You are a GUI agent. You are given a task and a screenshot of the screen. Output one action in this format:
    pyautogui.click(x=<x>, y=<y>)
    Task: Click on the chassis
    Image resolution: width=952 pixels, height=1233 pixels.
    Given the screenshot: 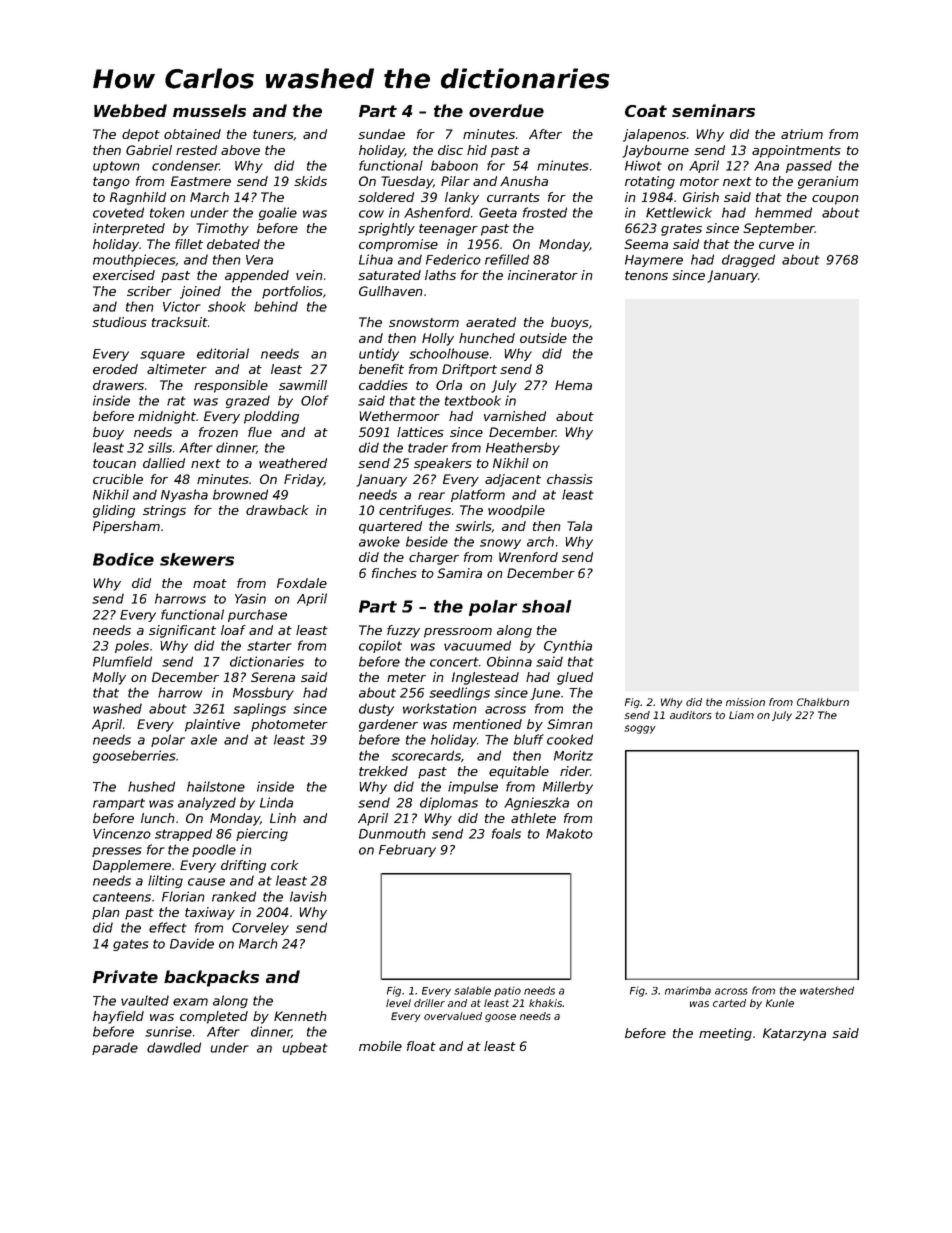 What is the action you would take?
    pyautogui.click(x=570, y=479)
